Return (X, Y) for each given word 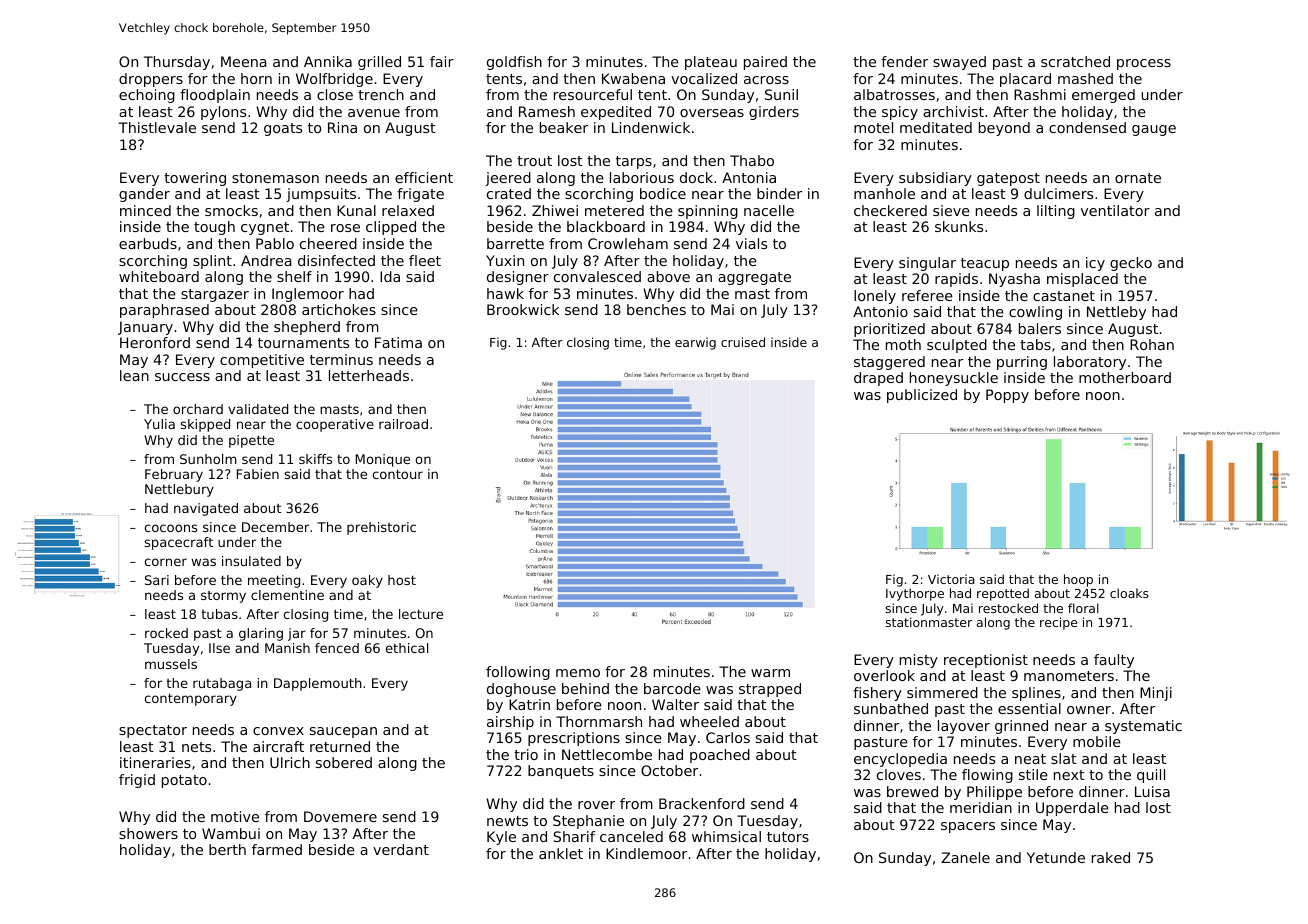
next (1069, 775)
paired (765, 63)
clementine (287, 595)
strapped (770, 690)
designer (518, 278)
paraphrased (164, 311)
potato (184, 781)
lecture (421, 614)
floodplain (215, 96)
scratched (1075, 61)
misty (919, 661)
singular (927, 264)
